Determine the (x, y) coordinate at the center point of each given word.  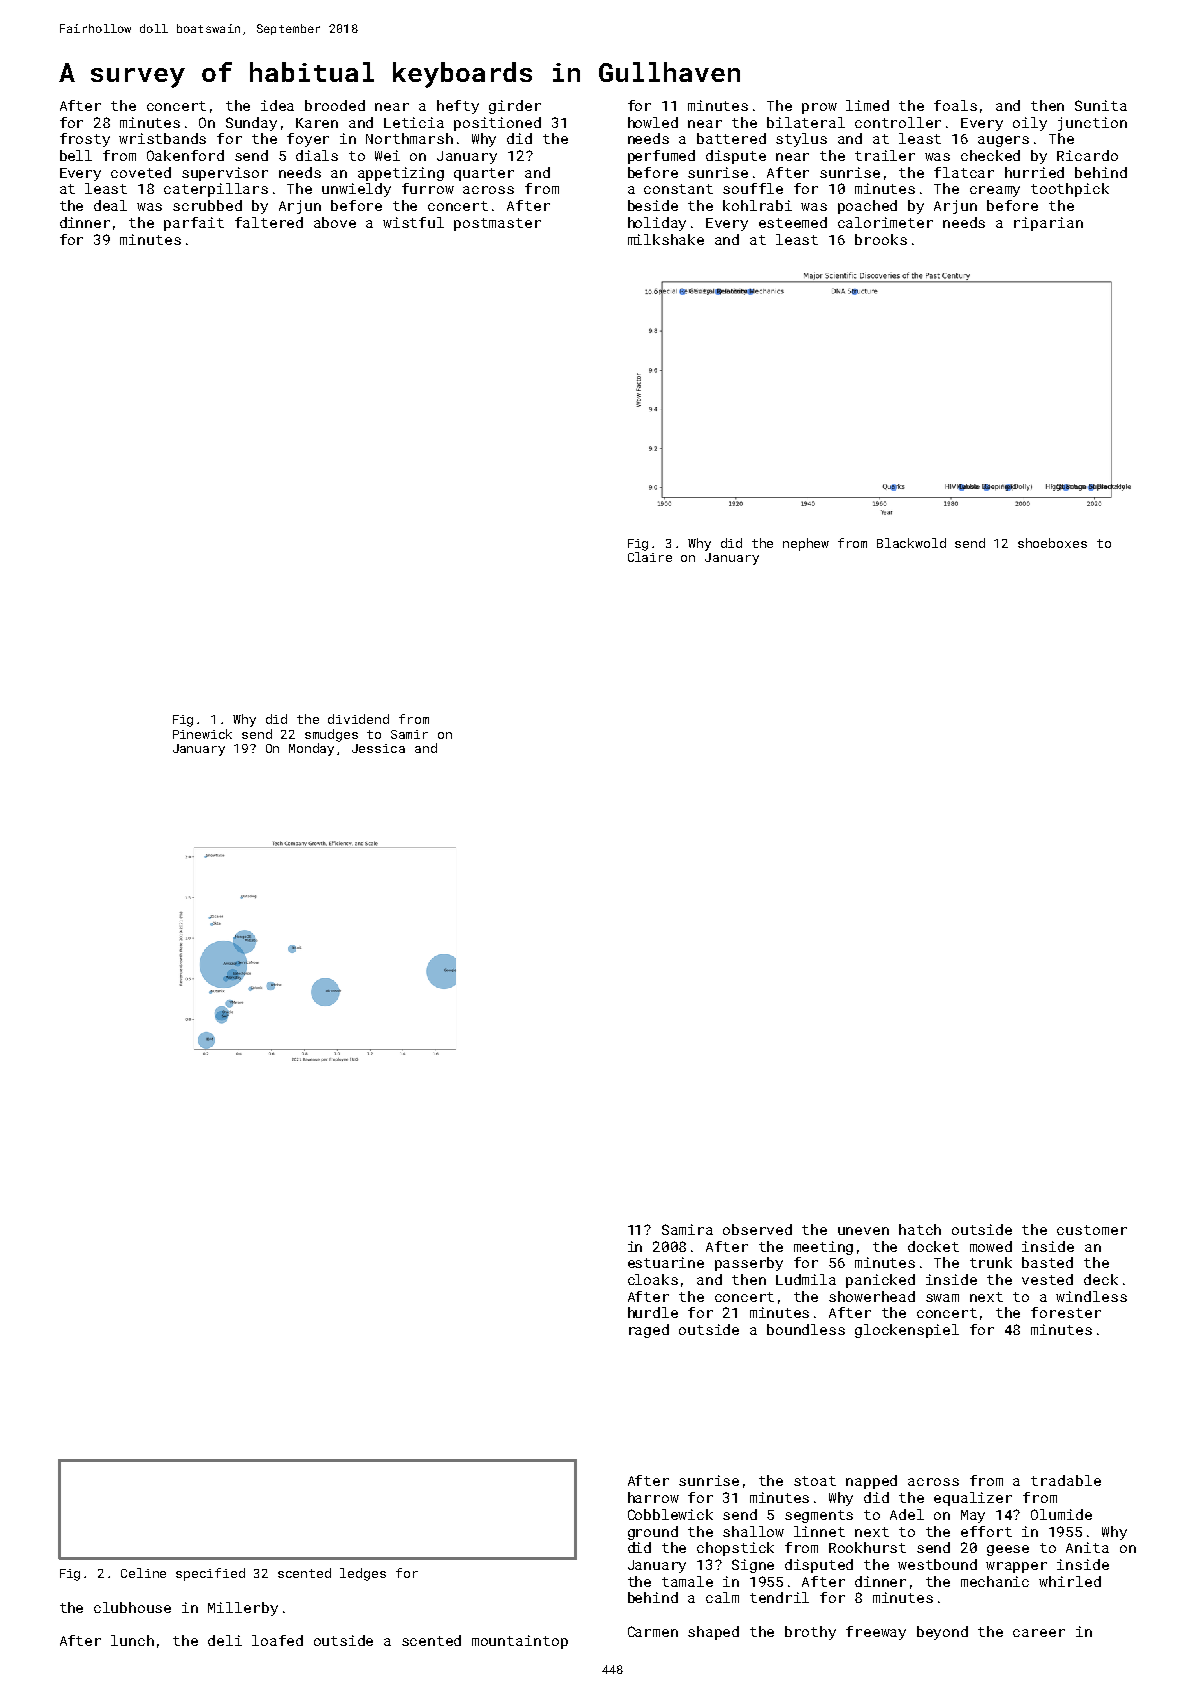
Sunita (1101, 105)
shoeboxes (1052, 543)
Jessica (378, 748)
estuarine (666, 1262)
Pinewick (202, 734)
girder (515, 107)
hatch (920, 1229)
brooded (335, 105)
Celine (143, 1573)
